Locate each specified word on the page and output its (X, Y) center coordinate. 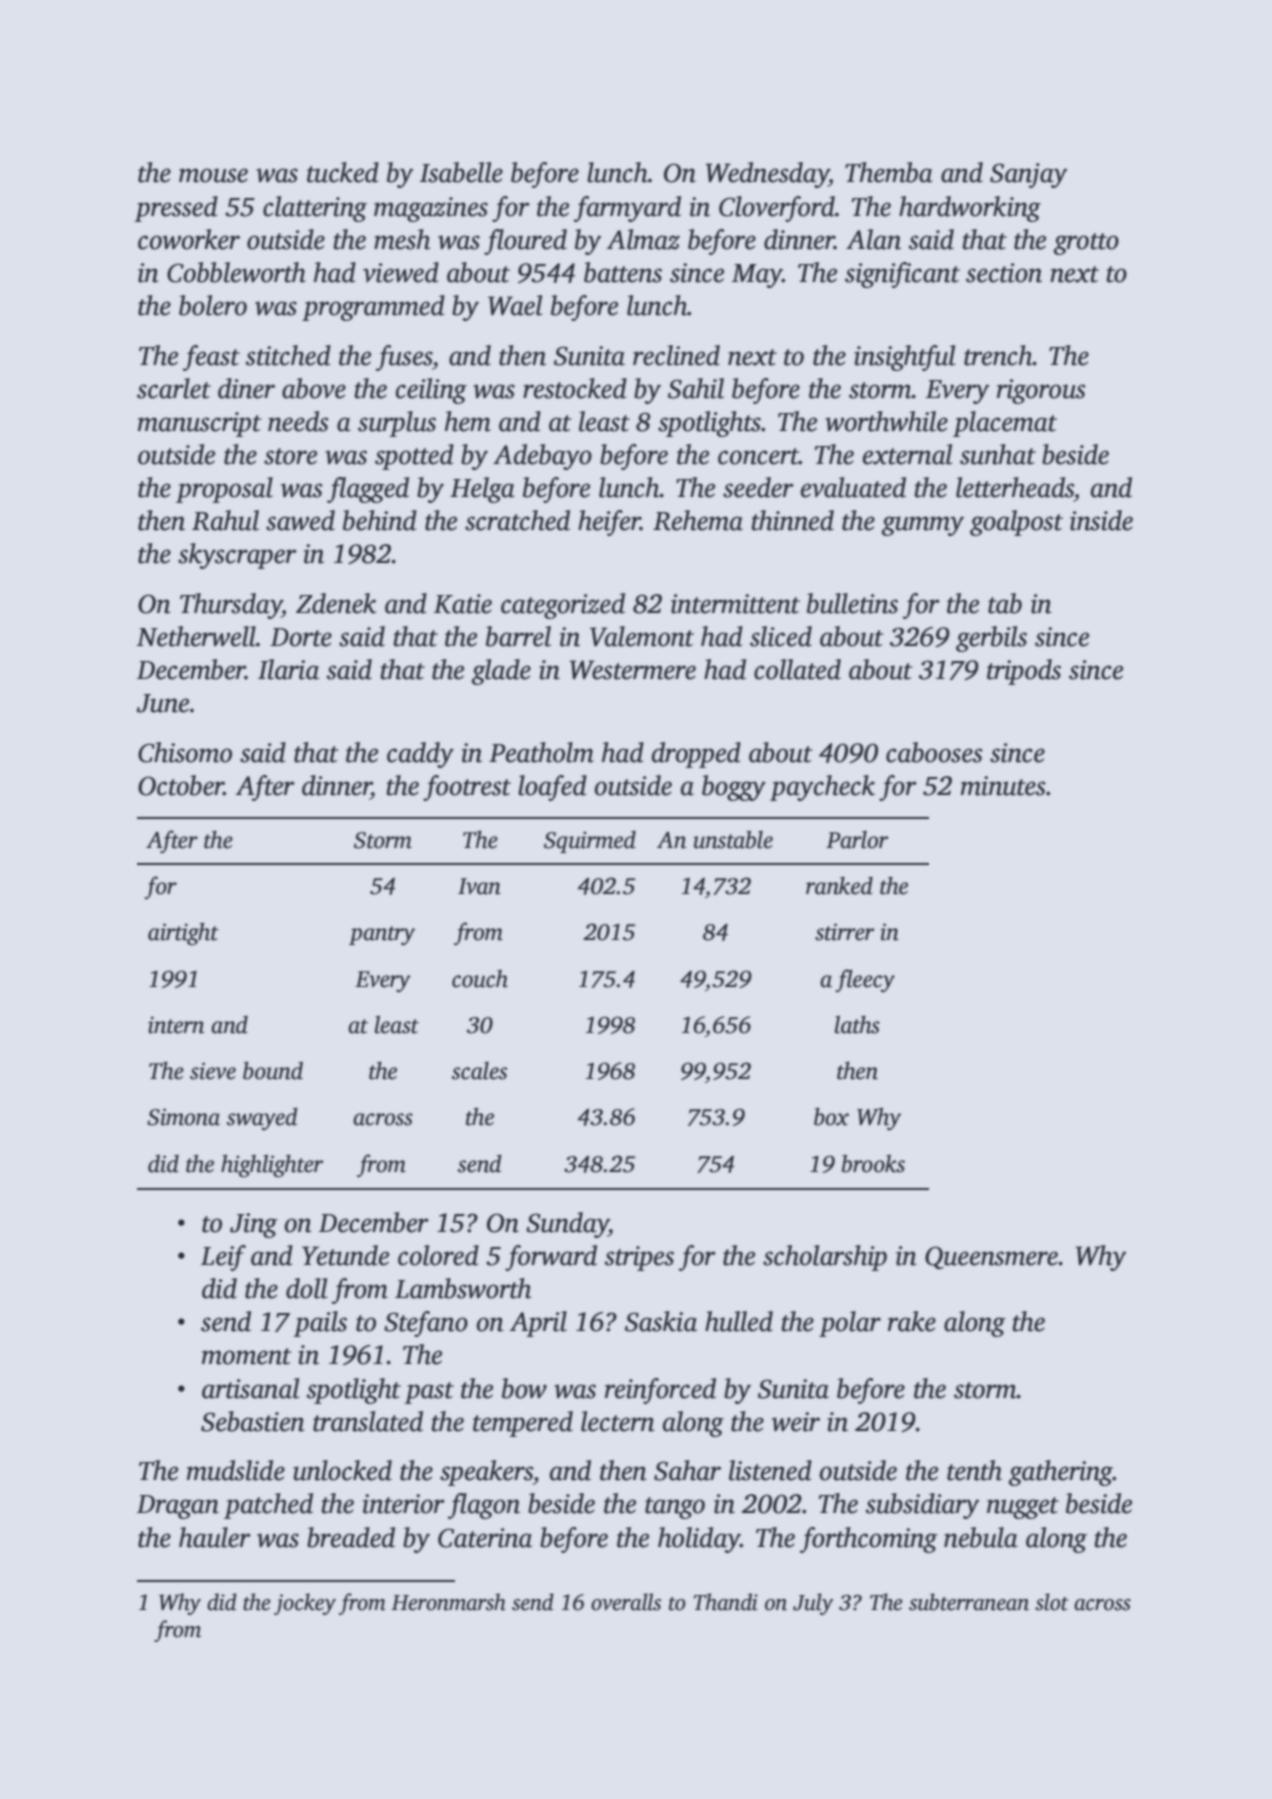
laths (857, 1025)
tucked (343, 172)
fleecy (865, 980)
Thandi (726, 1602)
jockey (305, 1604)
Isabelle (461, 172)
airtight (183, 934)
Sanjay (1029, 175)
